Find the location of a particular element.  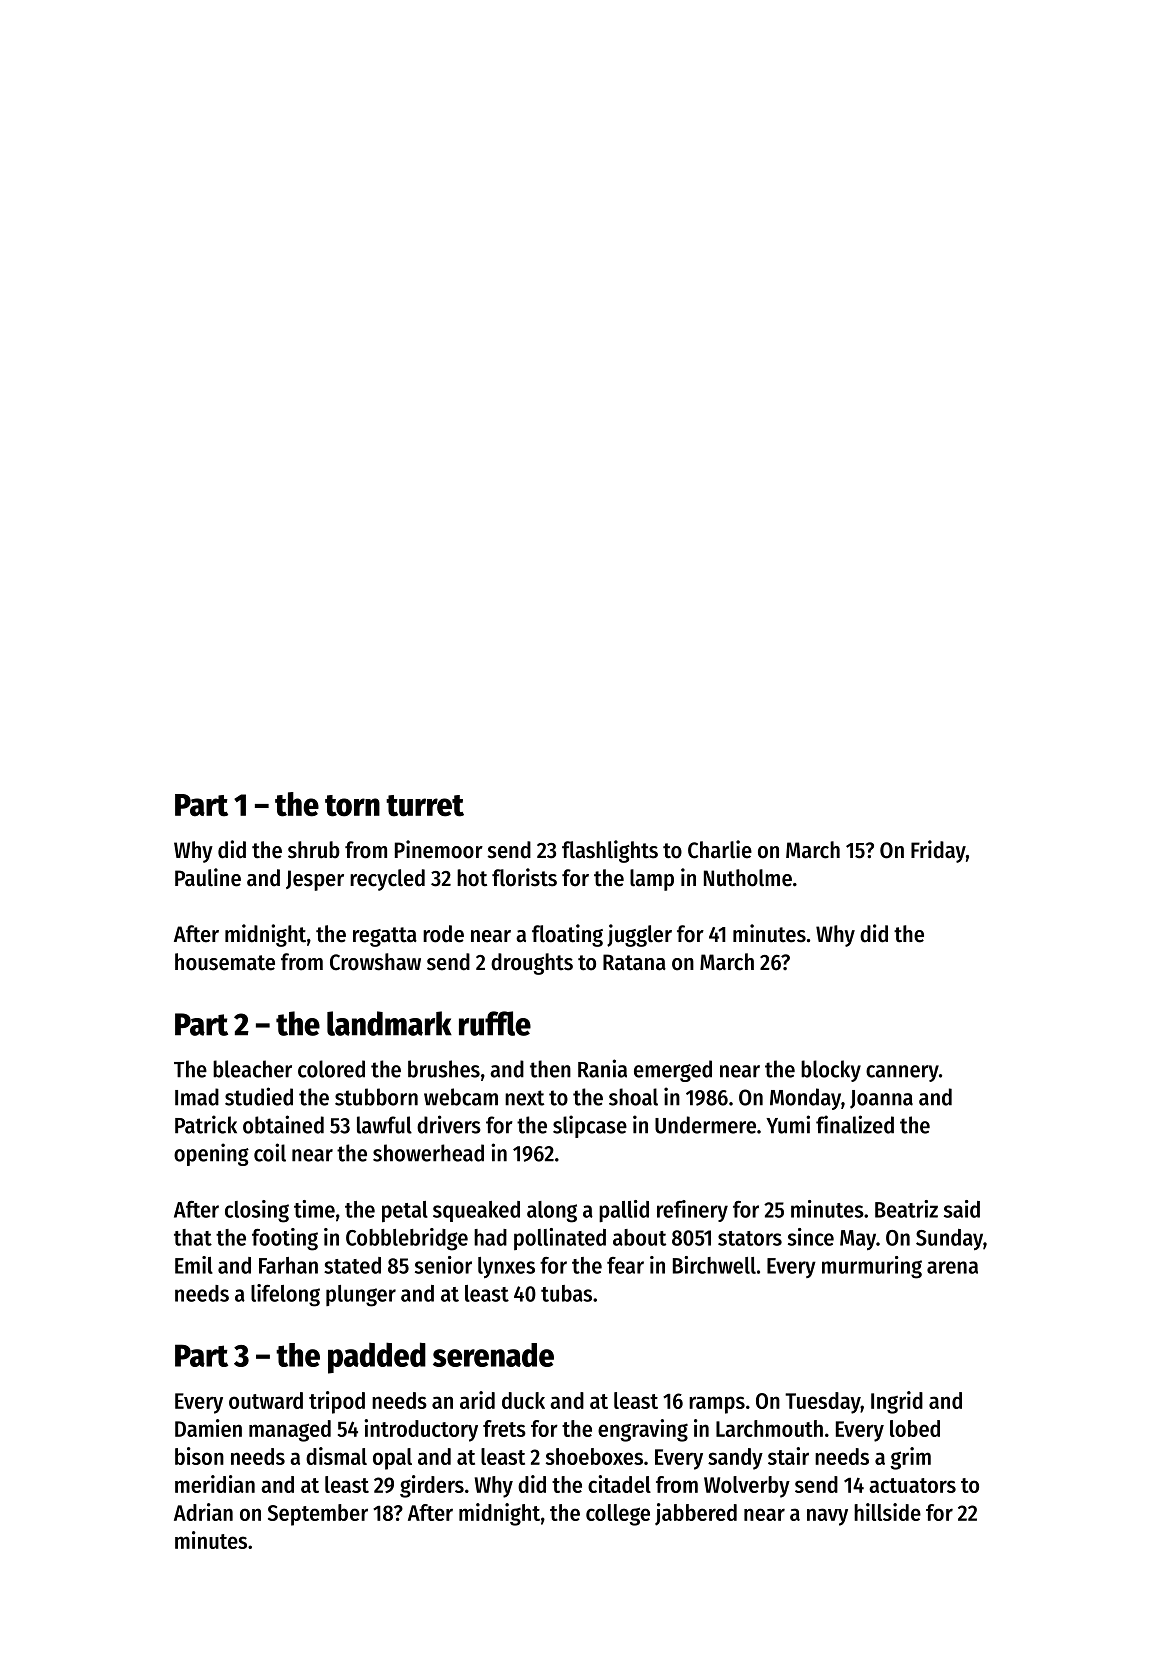

blocky is located at coordinates (831, 1071).
